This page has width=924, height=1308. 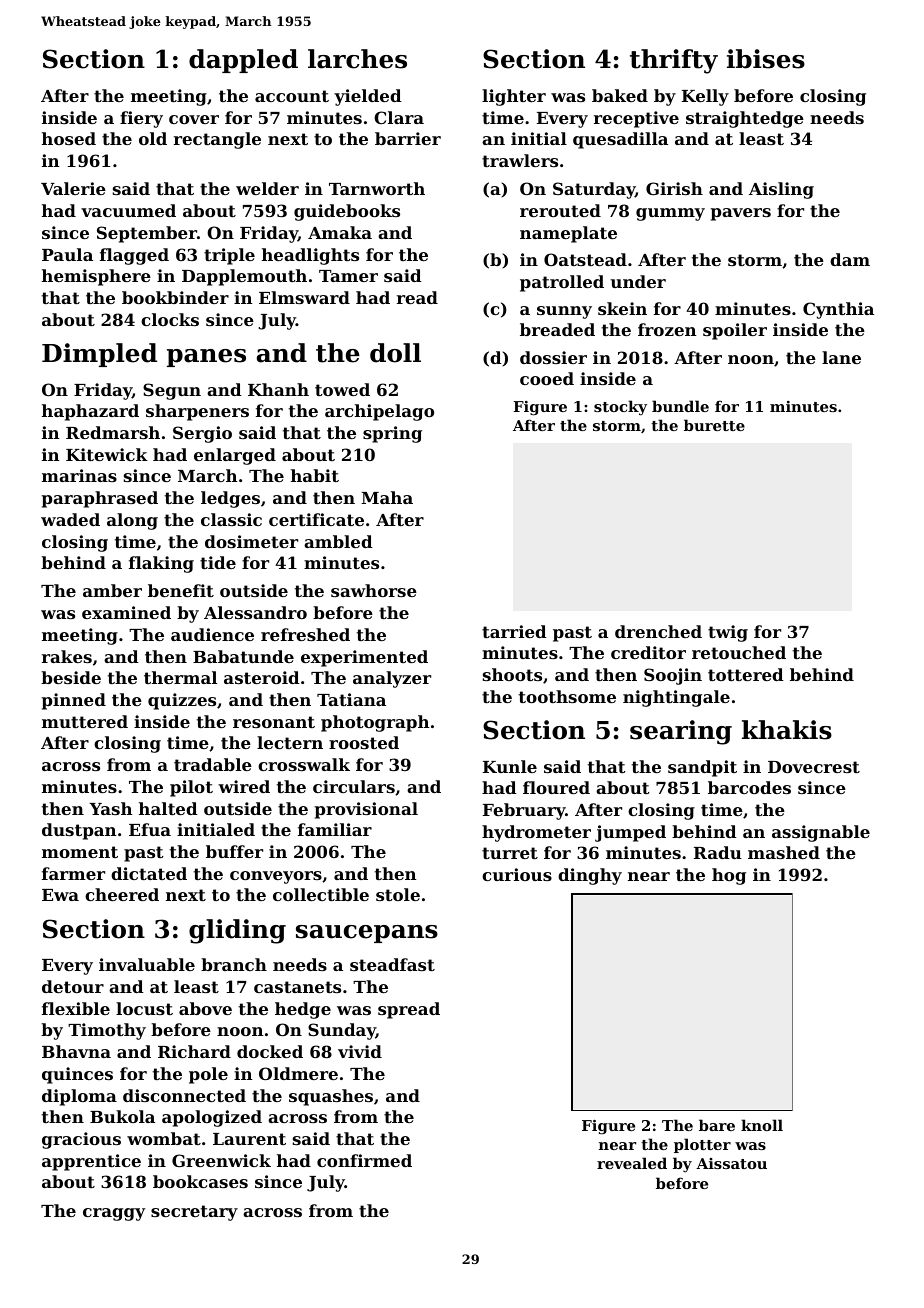 What do you see at coordinates (364, 1160) in the page?
I see `confirmed` at bounding box center [364, 1160].
